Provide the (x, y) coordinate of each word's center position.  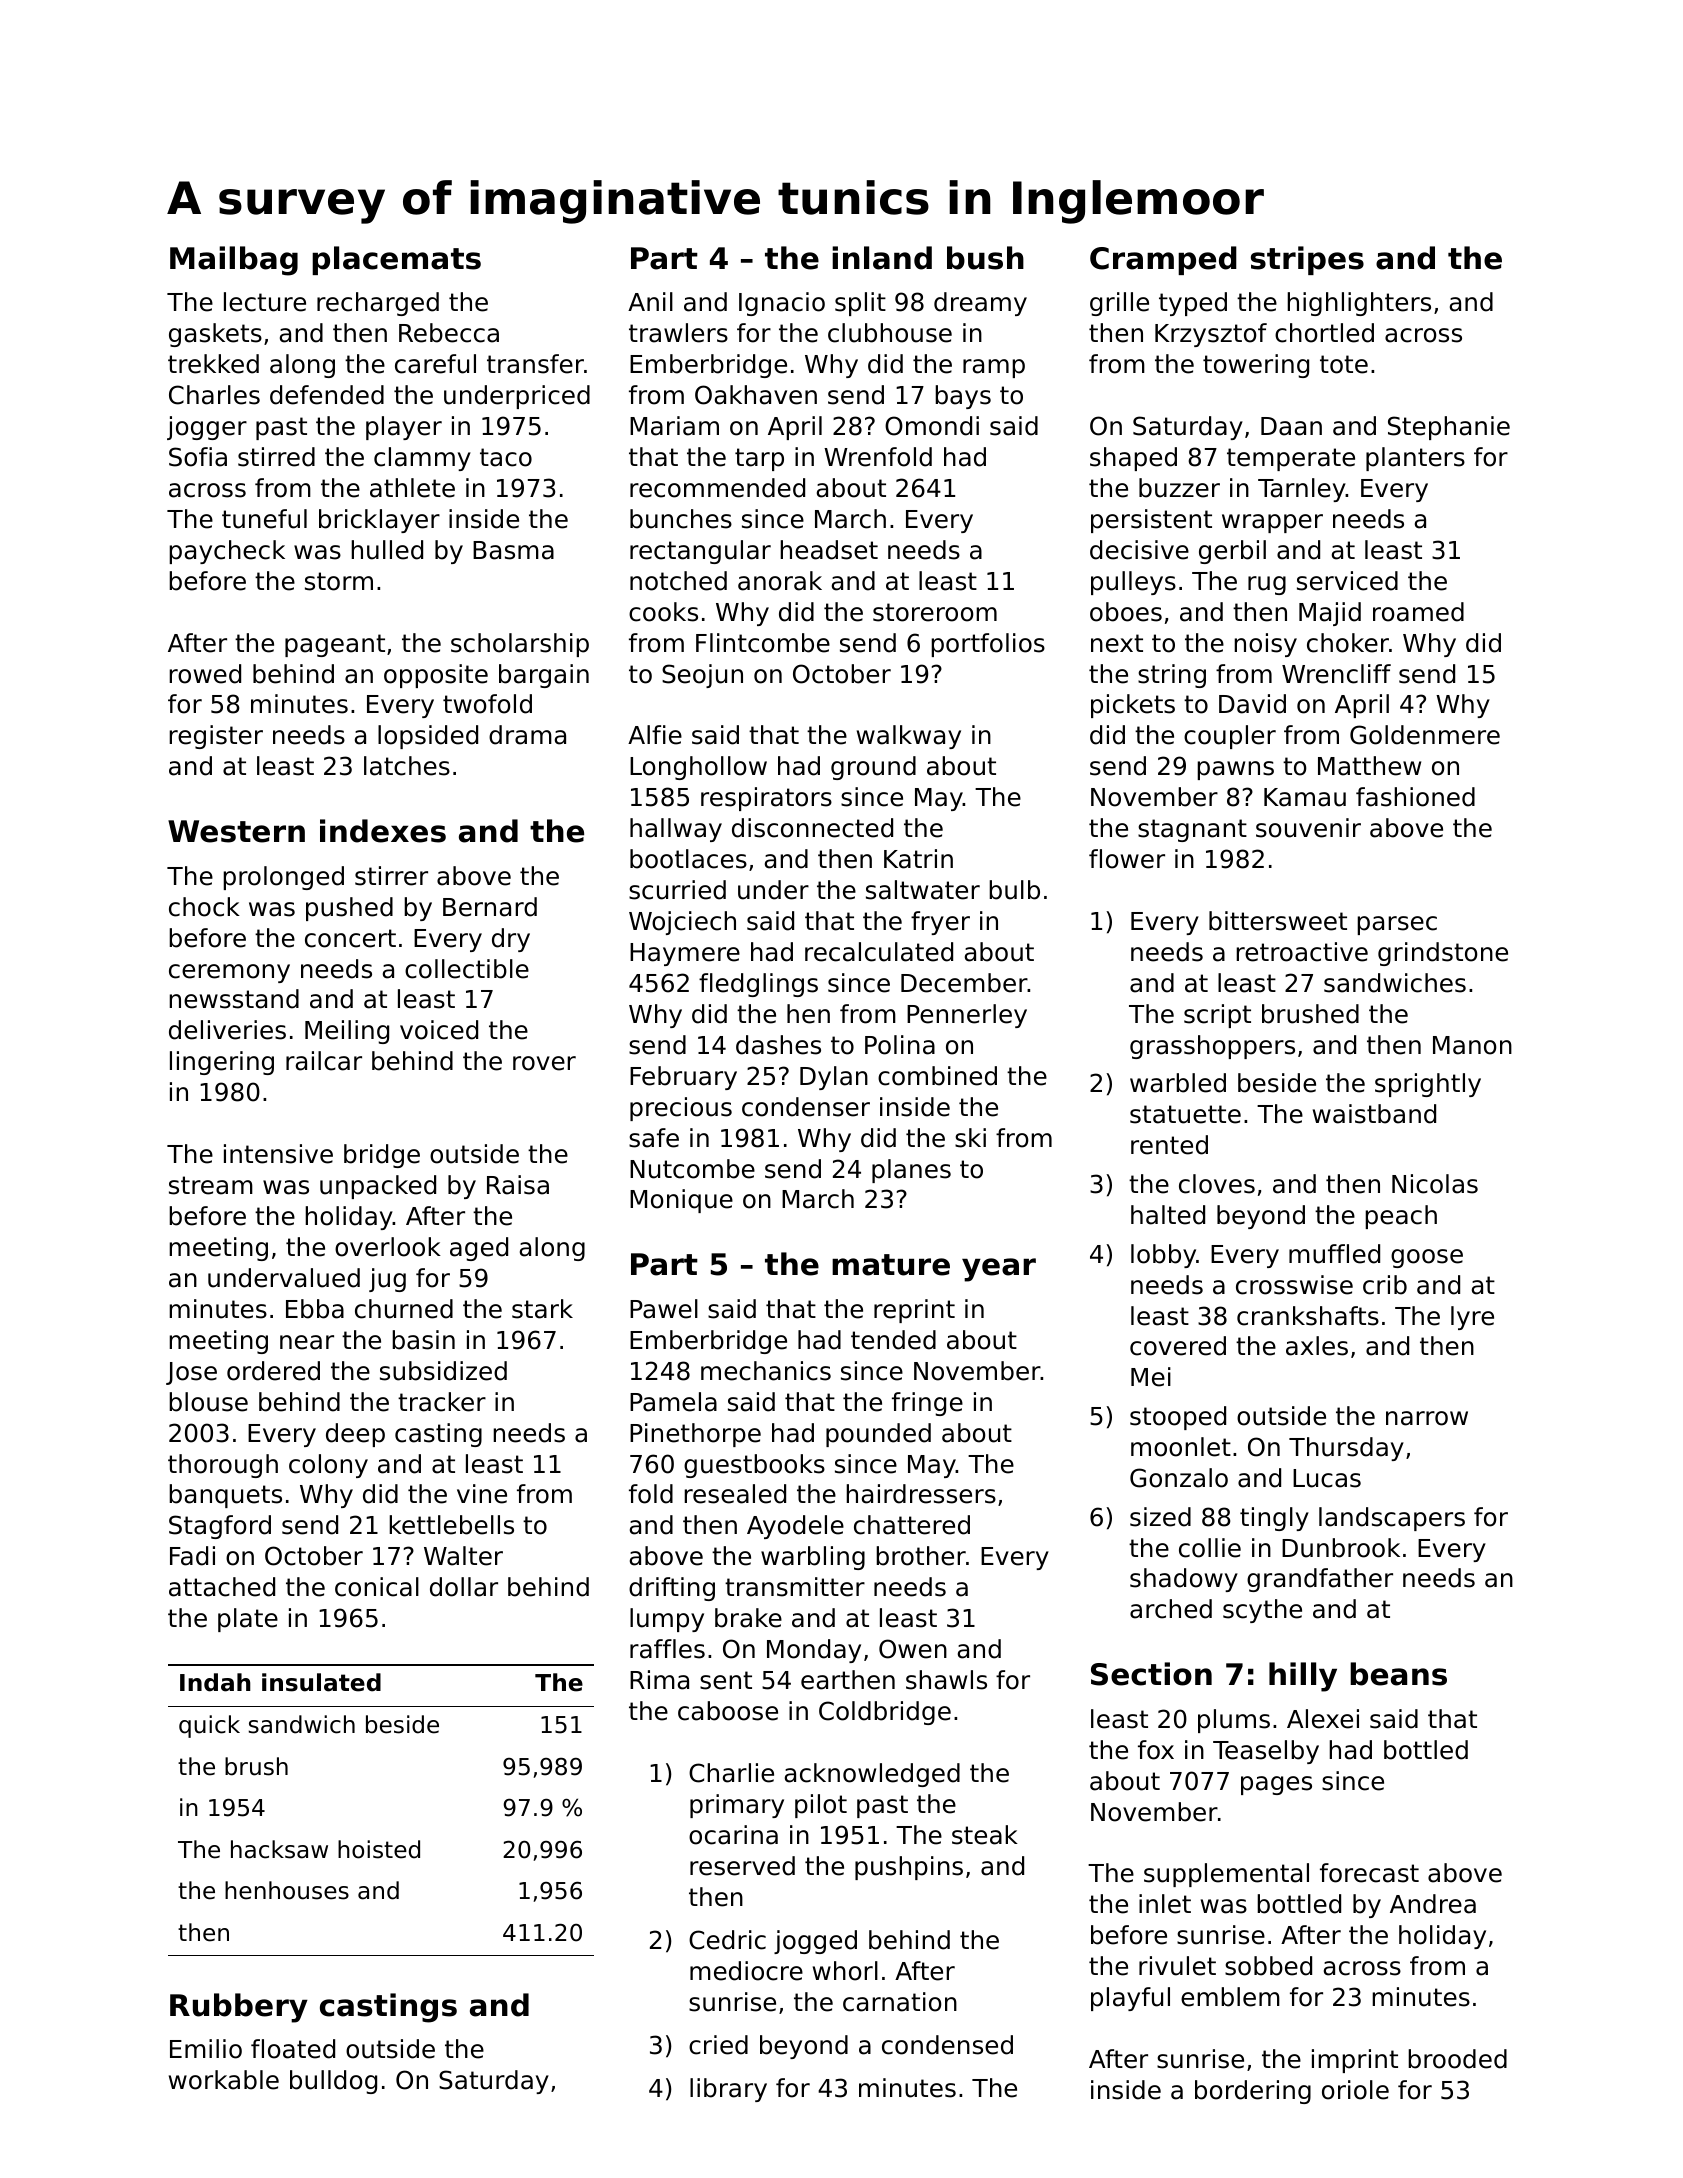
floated (293, 2049)
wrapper (1272, 523)
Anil (650, 301)
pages (1276, 1785)
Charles (214, 395)
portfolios (988, 645)
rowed (205, 674)
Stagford (220, 1527)
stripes (1307, 260)
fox (1156, 1750)
